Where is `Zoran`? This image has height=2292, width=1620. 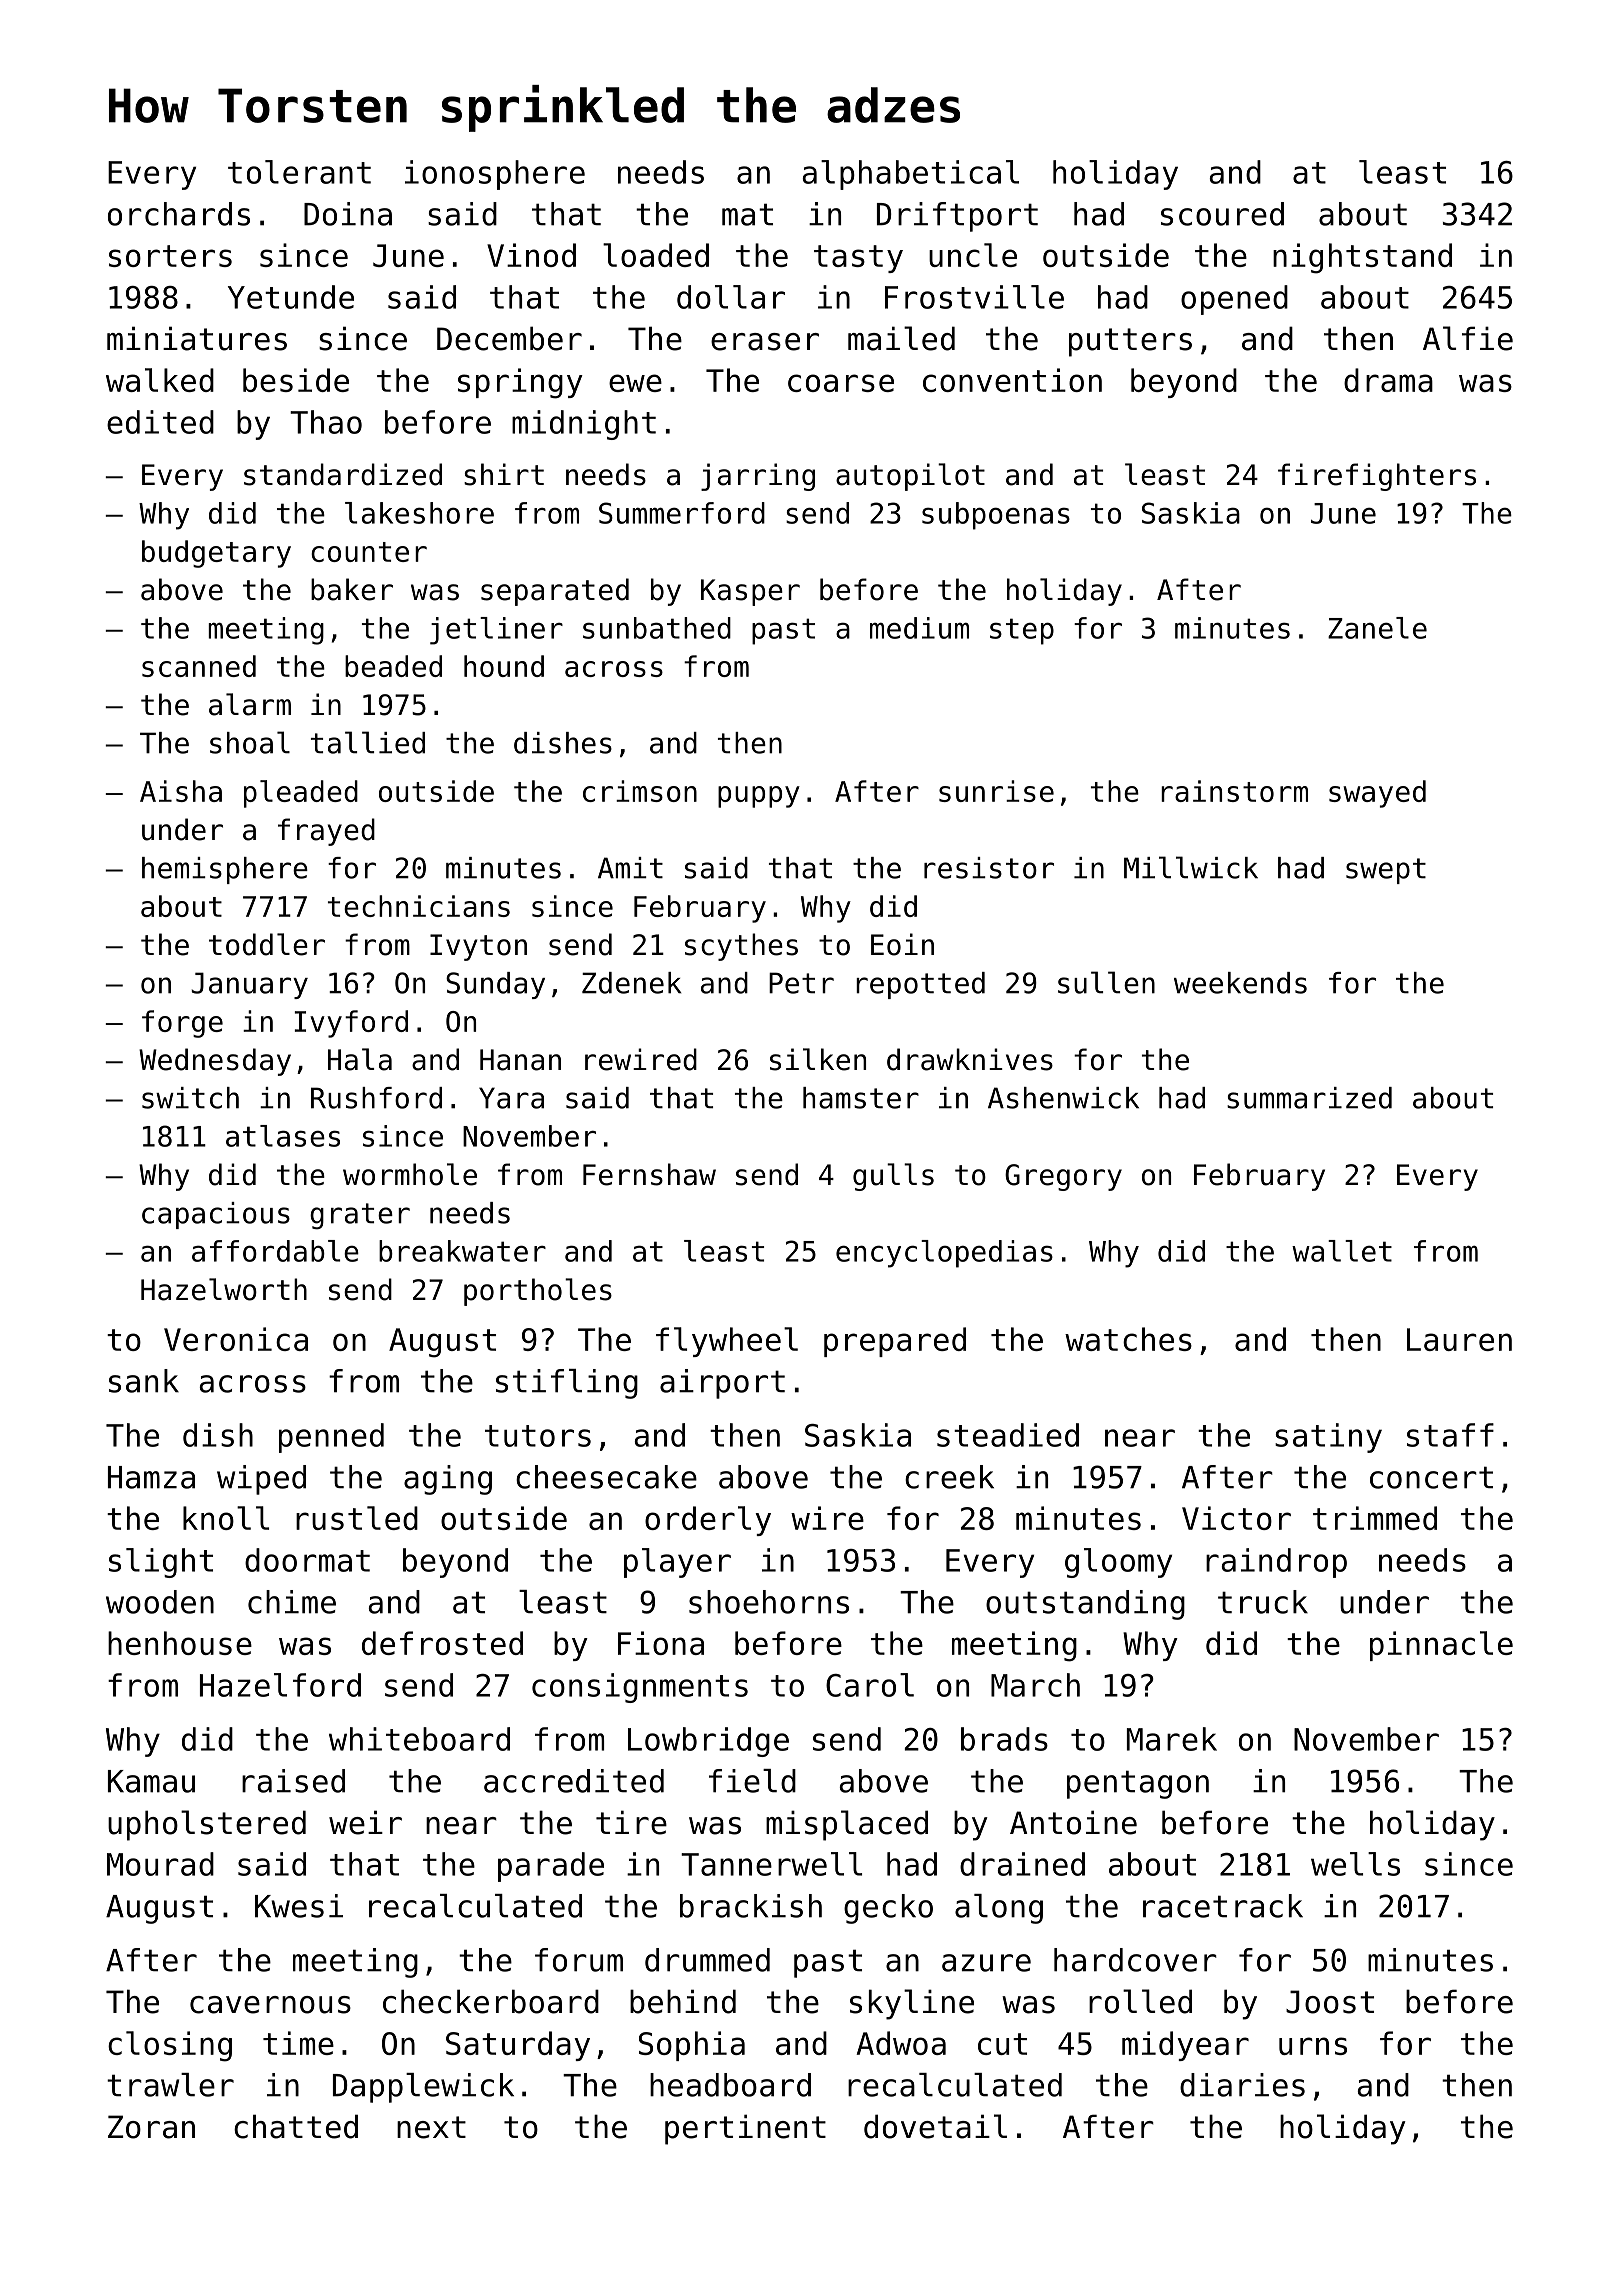
Zoran is located at coordinates (151, 2127).
